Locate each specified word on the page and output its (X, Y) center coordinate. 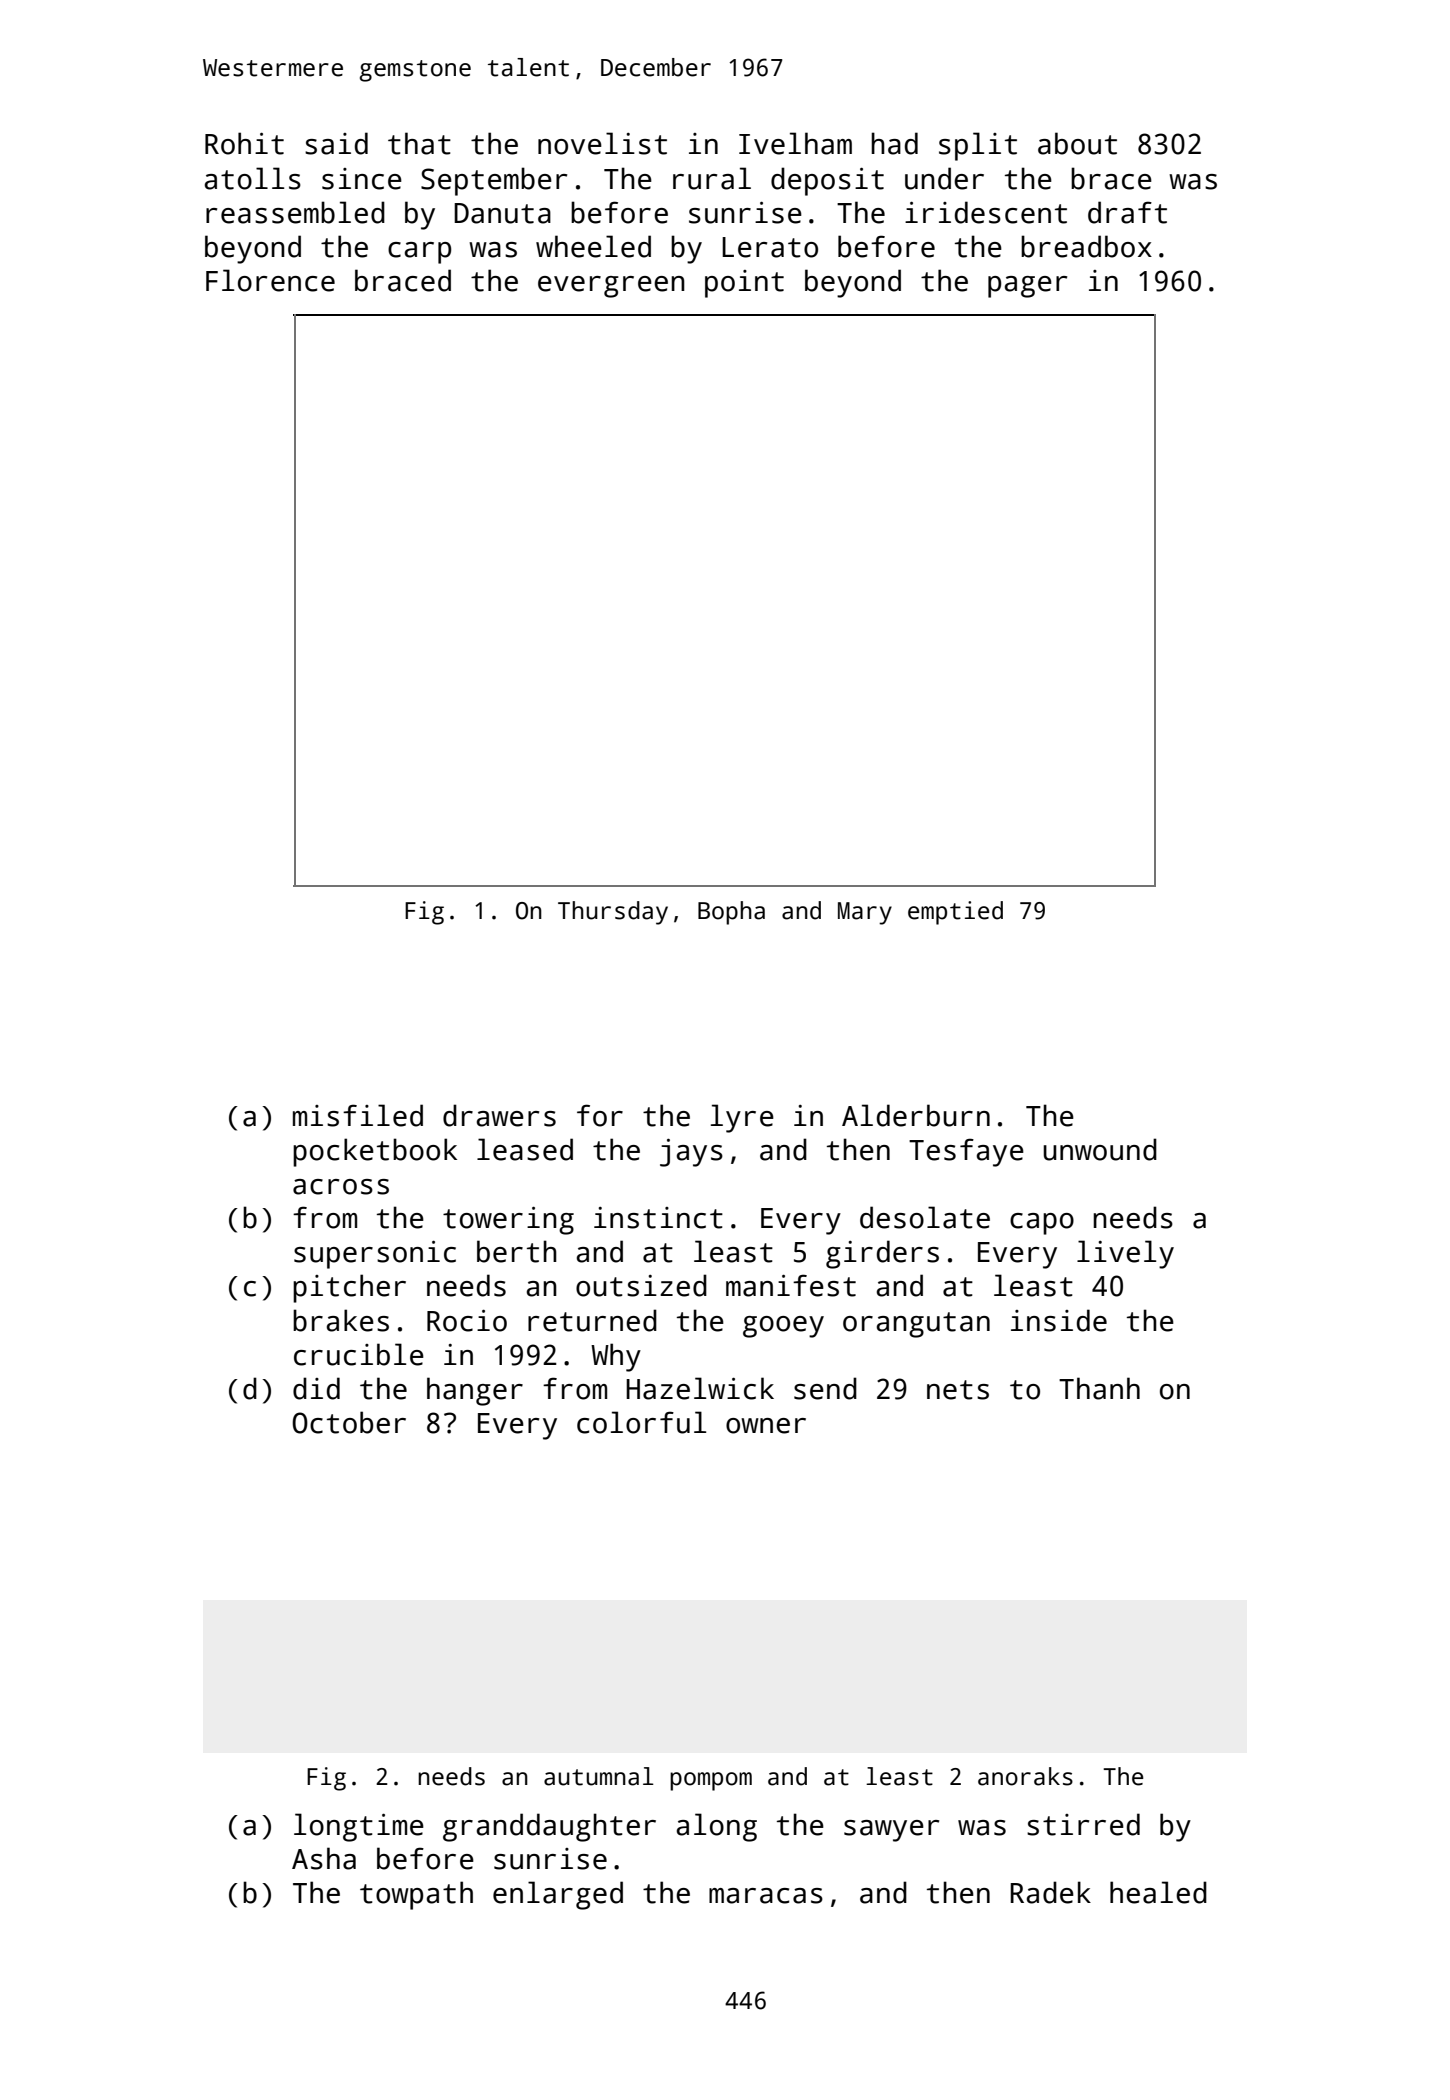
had (894, 143)
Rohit (244, 143)
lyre (742, 1118)
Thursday (613, 913)
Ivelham (795, 143)
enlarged (558, 1895)
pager (1027, 287)
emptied (955, 913)
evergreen (611, 287)
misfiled (358, 1115)
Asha (324, 1858)
